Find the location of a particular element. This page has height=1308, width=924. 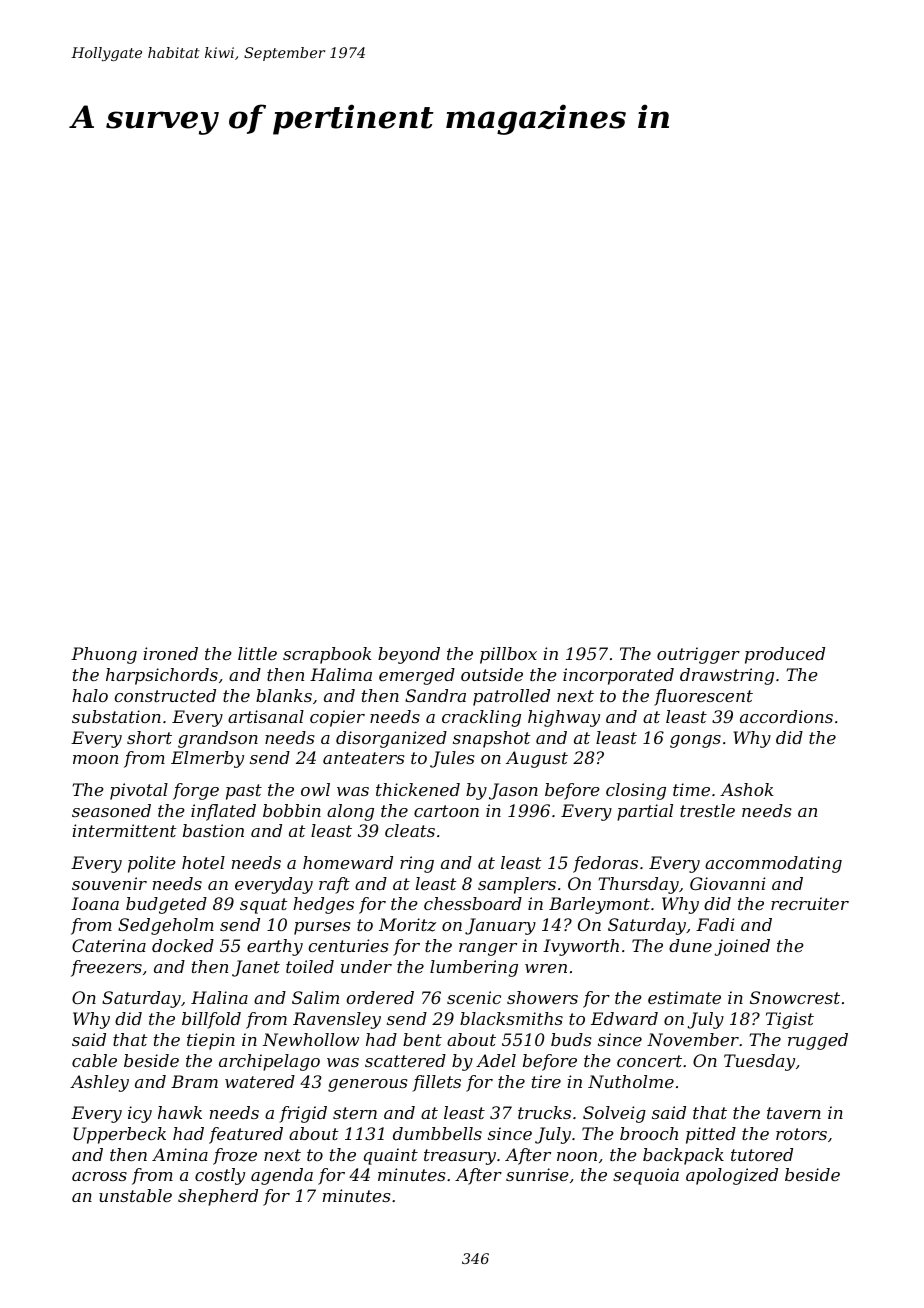

sunrise is located at coordinates (537, 1174).
